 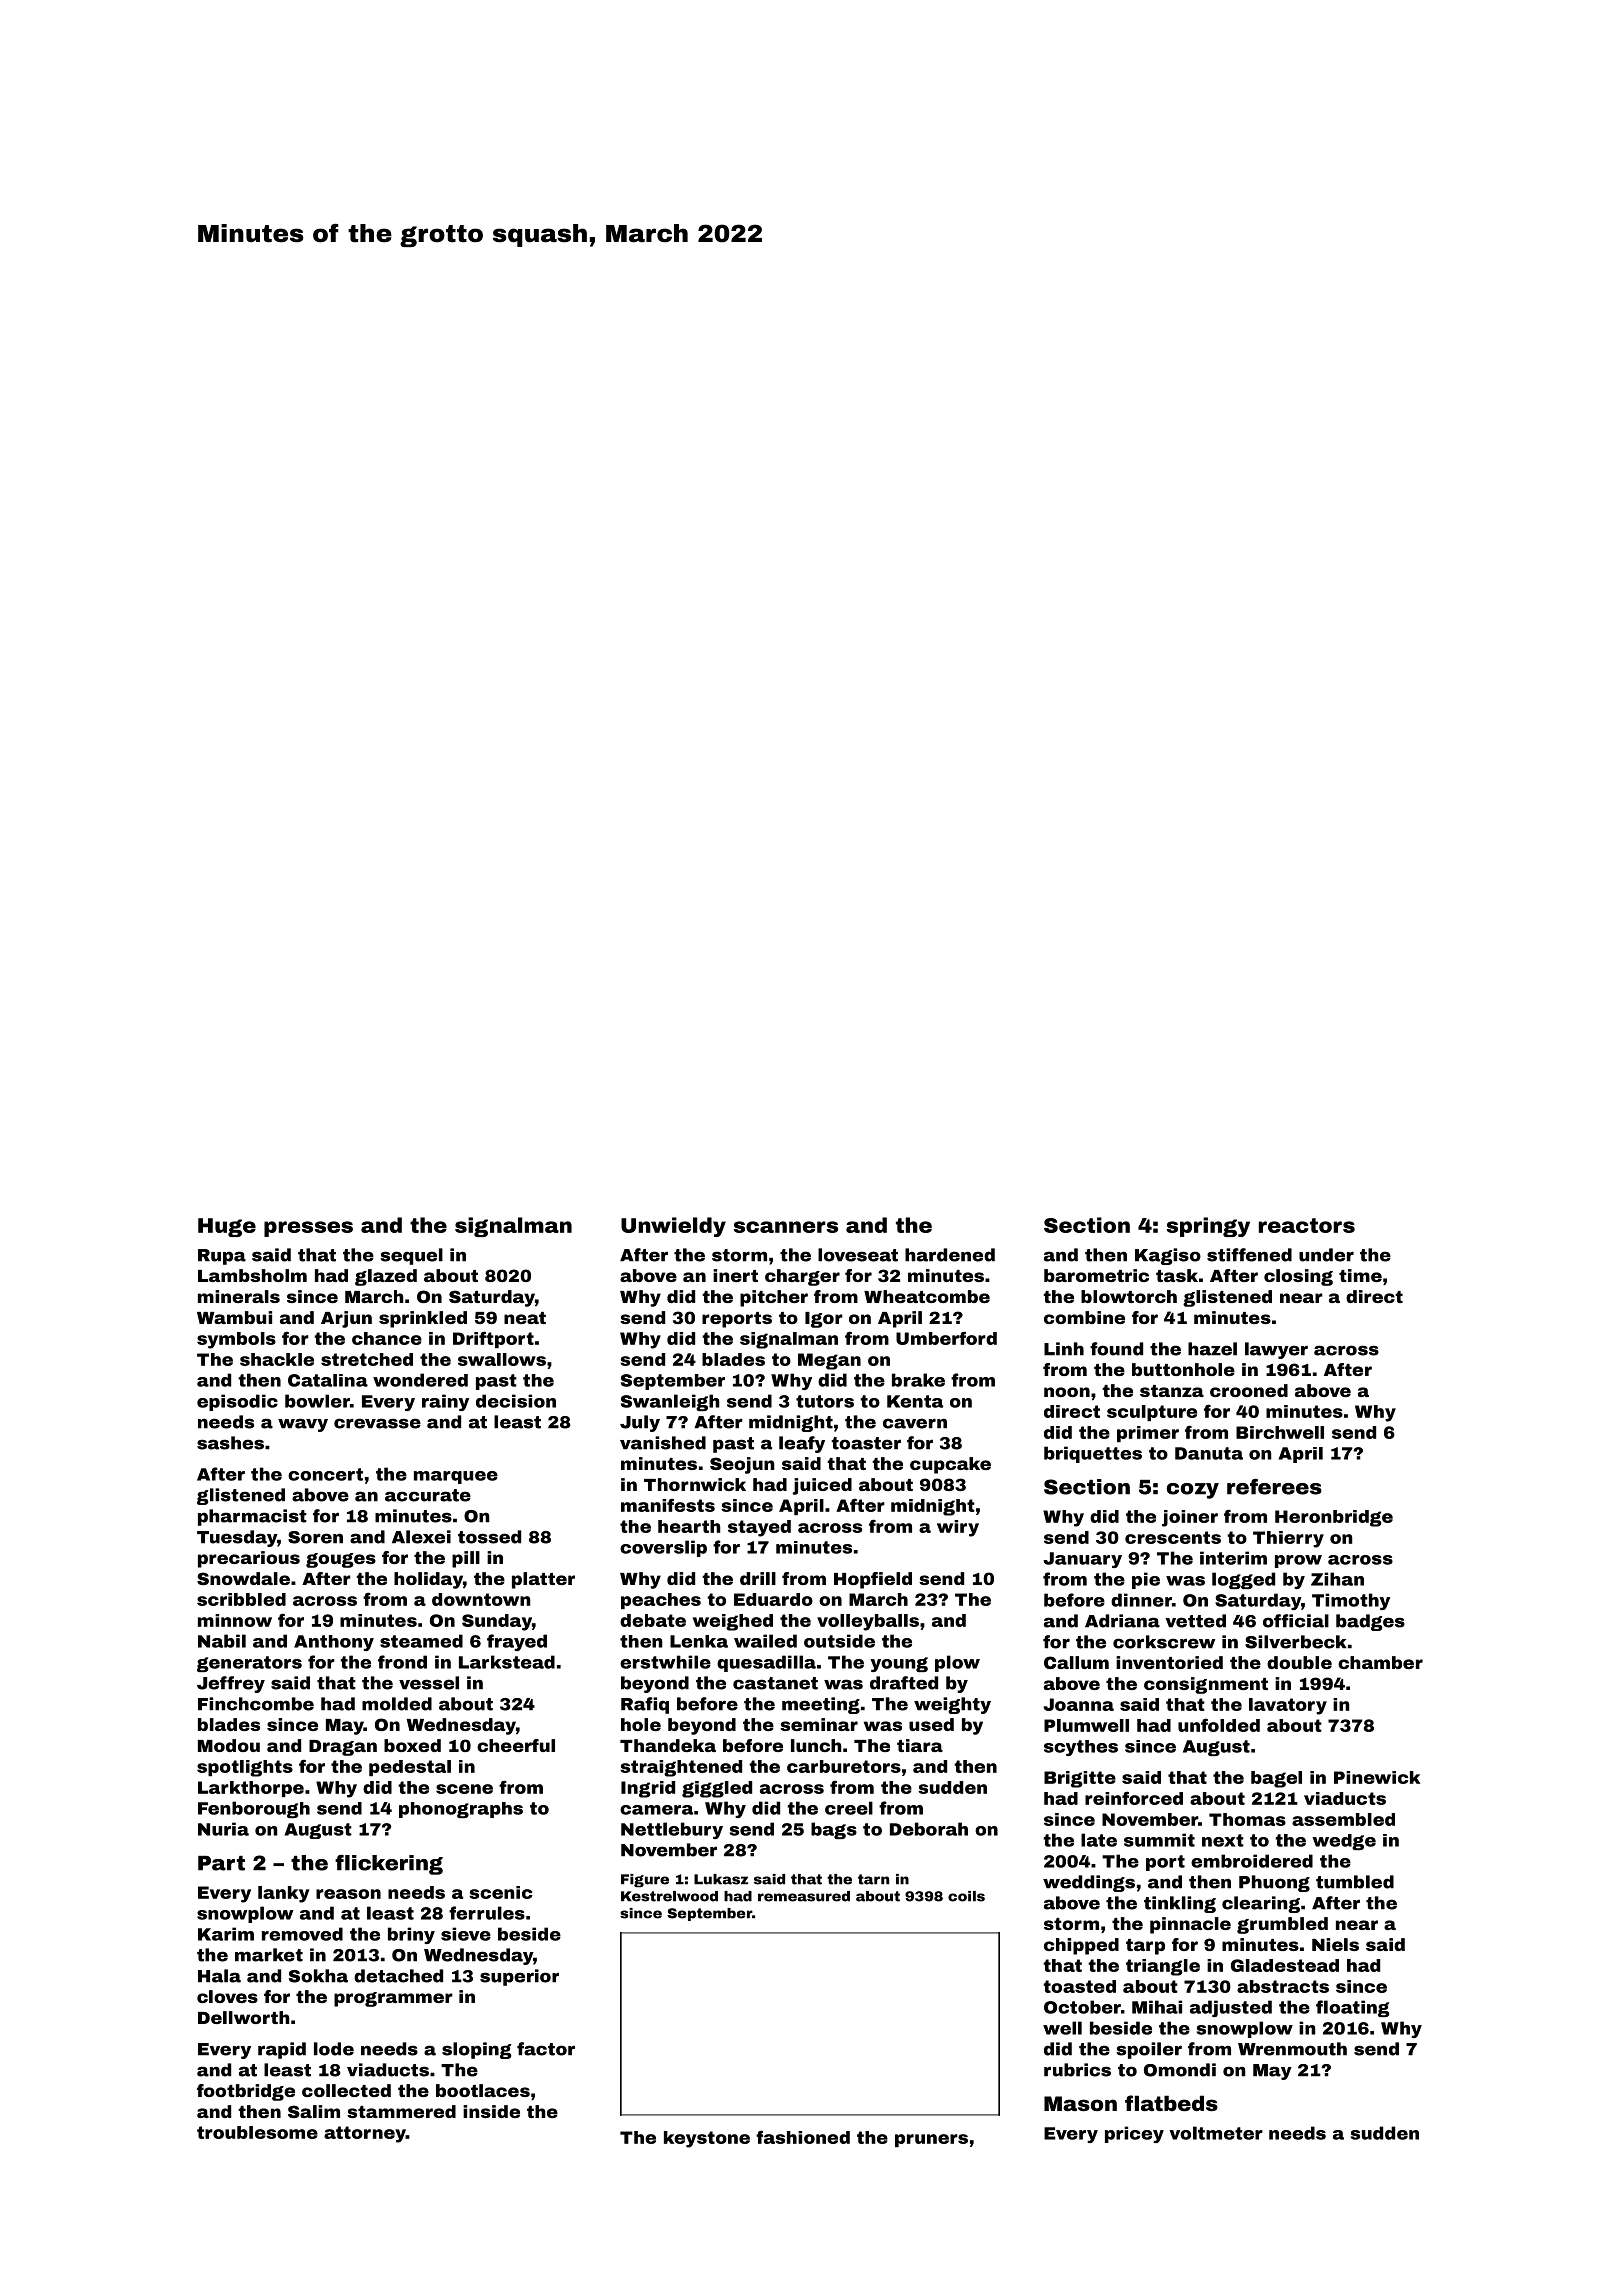 What do you see at coordinates (456, 1477) in the page?
I see `marquee` at bounding box center [456, 1477].
